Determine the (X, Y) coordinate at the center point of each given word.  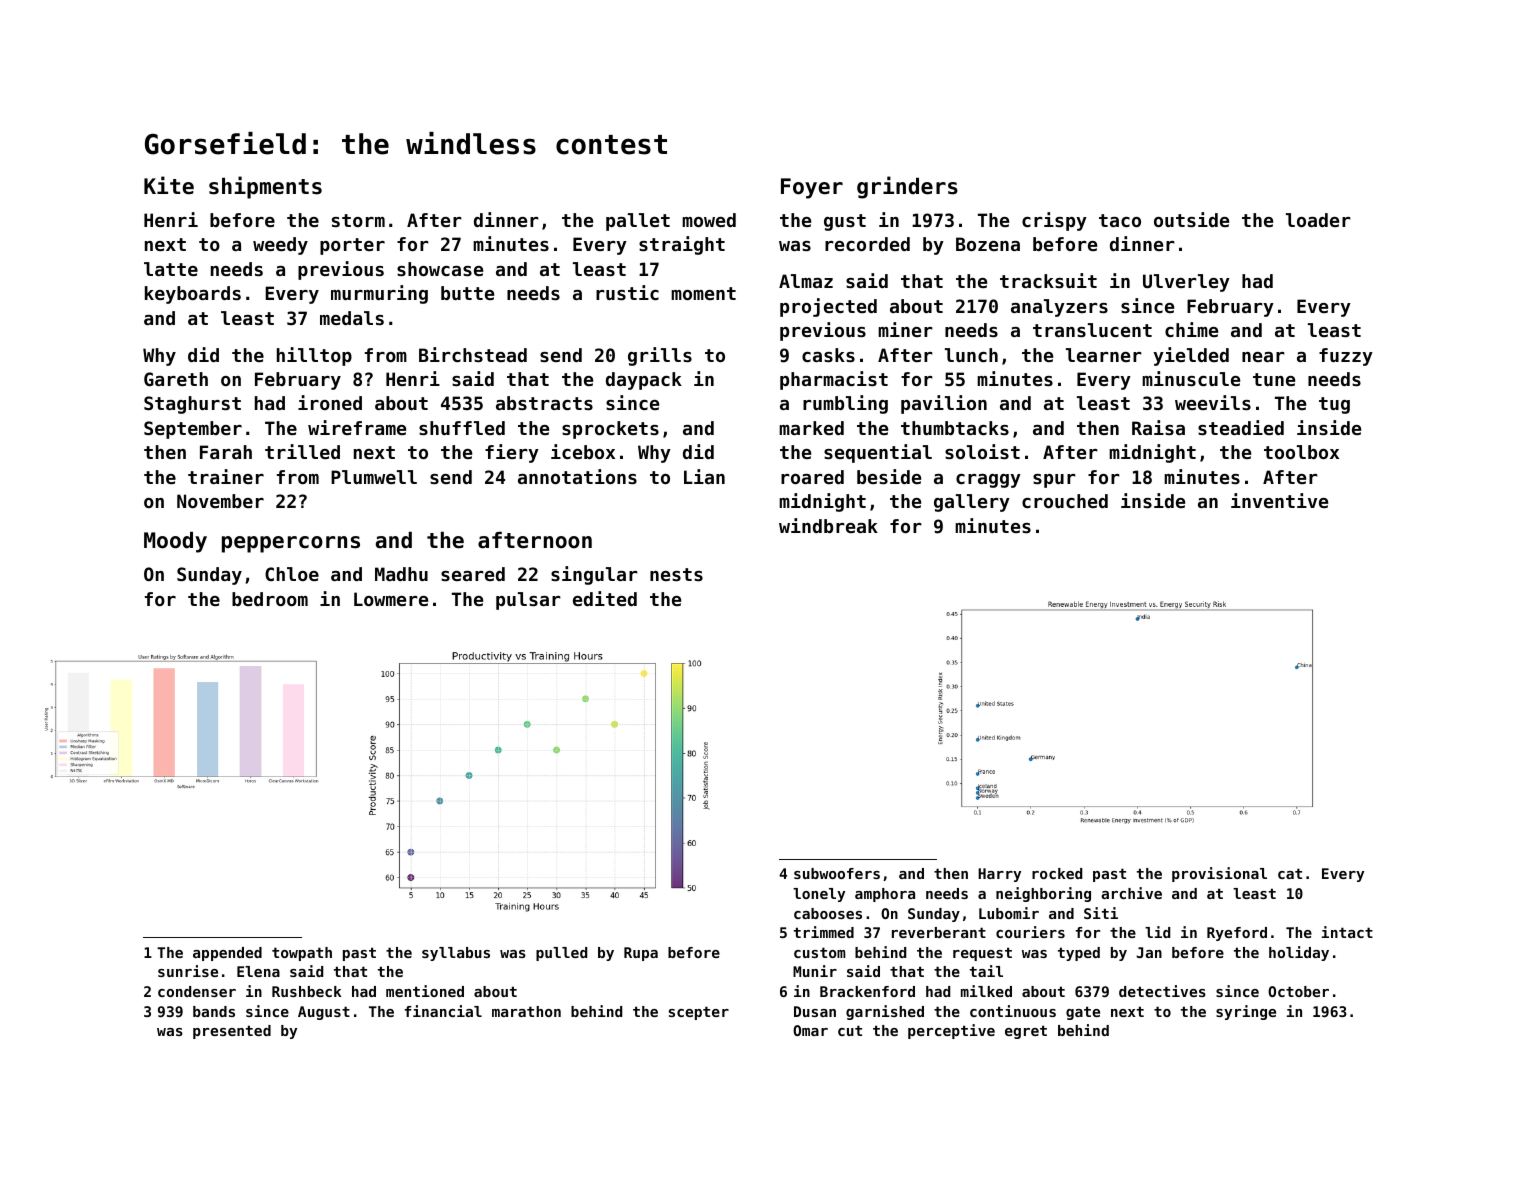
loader (1318, 220)
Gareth (176, 379)
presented (232, 1032)
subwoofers (837, 873)
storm (358, 220)
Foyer (812, 188)
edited (605, 598)
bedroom (270, 599)
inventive (1279, 500)
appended (227, 954)
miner (905, 329)
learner (1104, 355)
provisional (1219, 874)
